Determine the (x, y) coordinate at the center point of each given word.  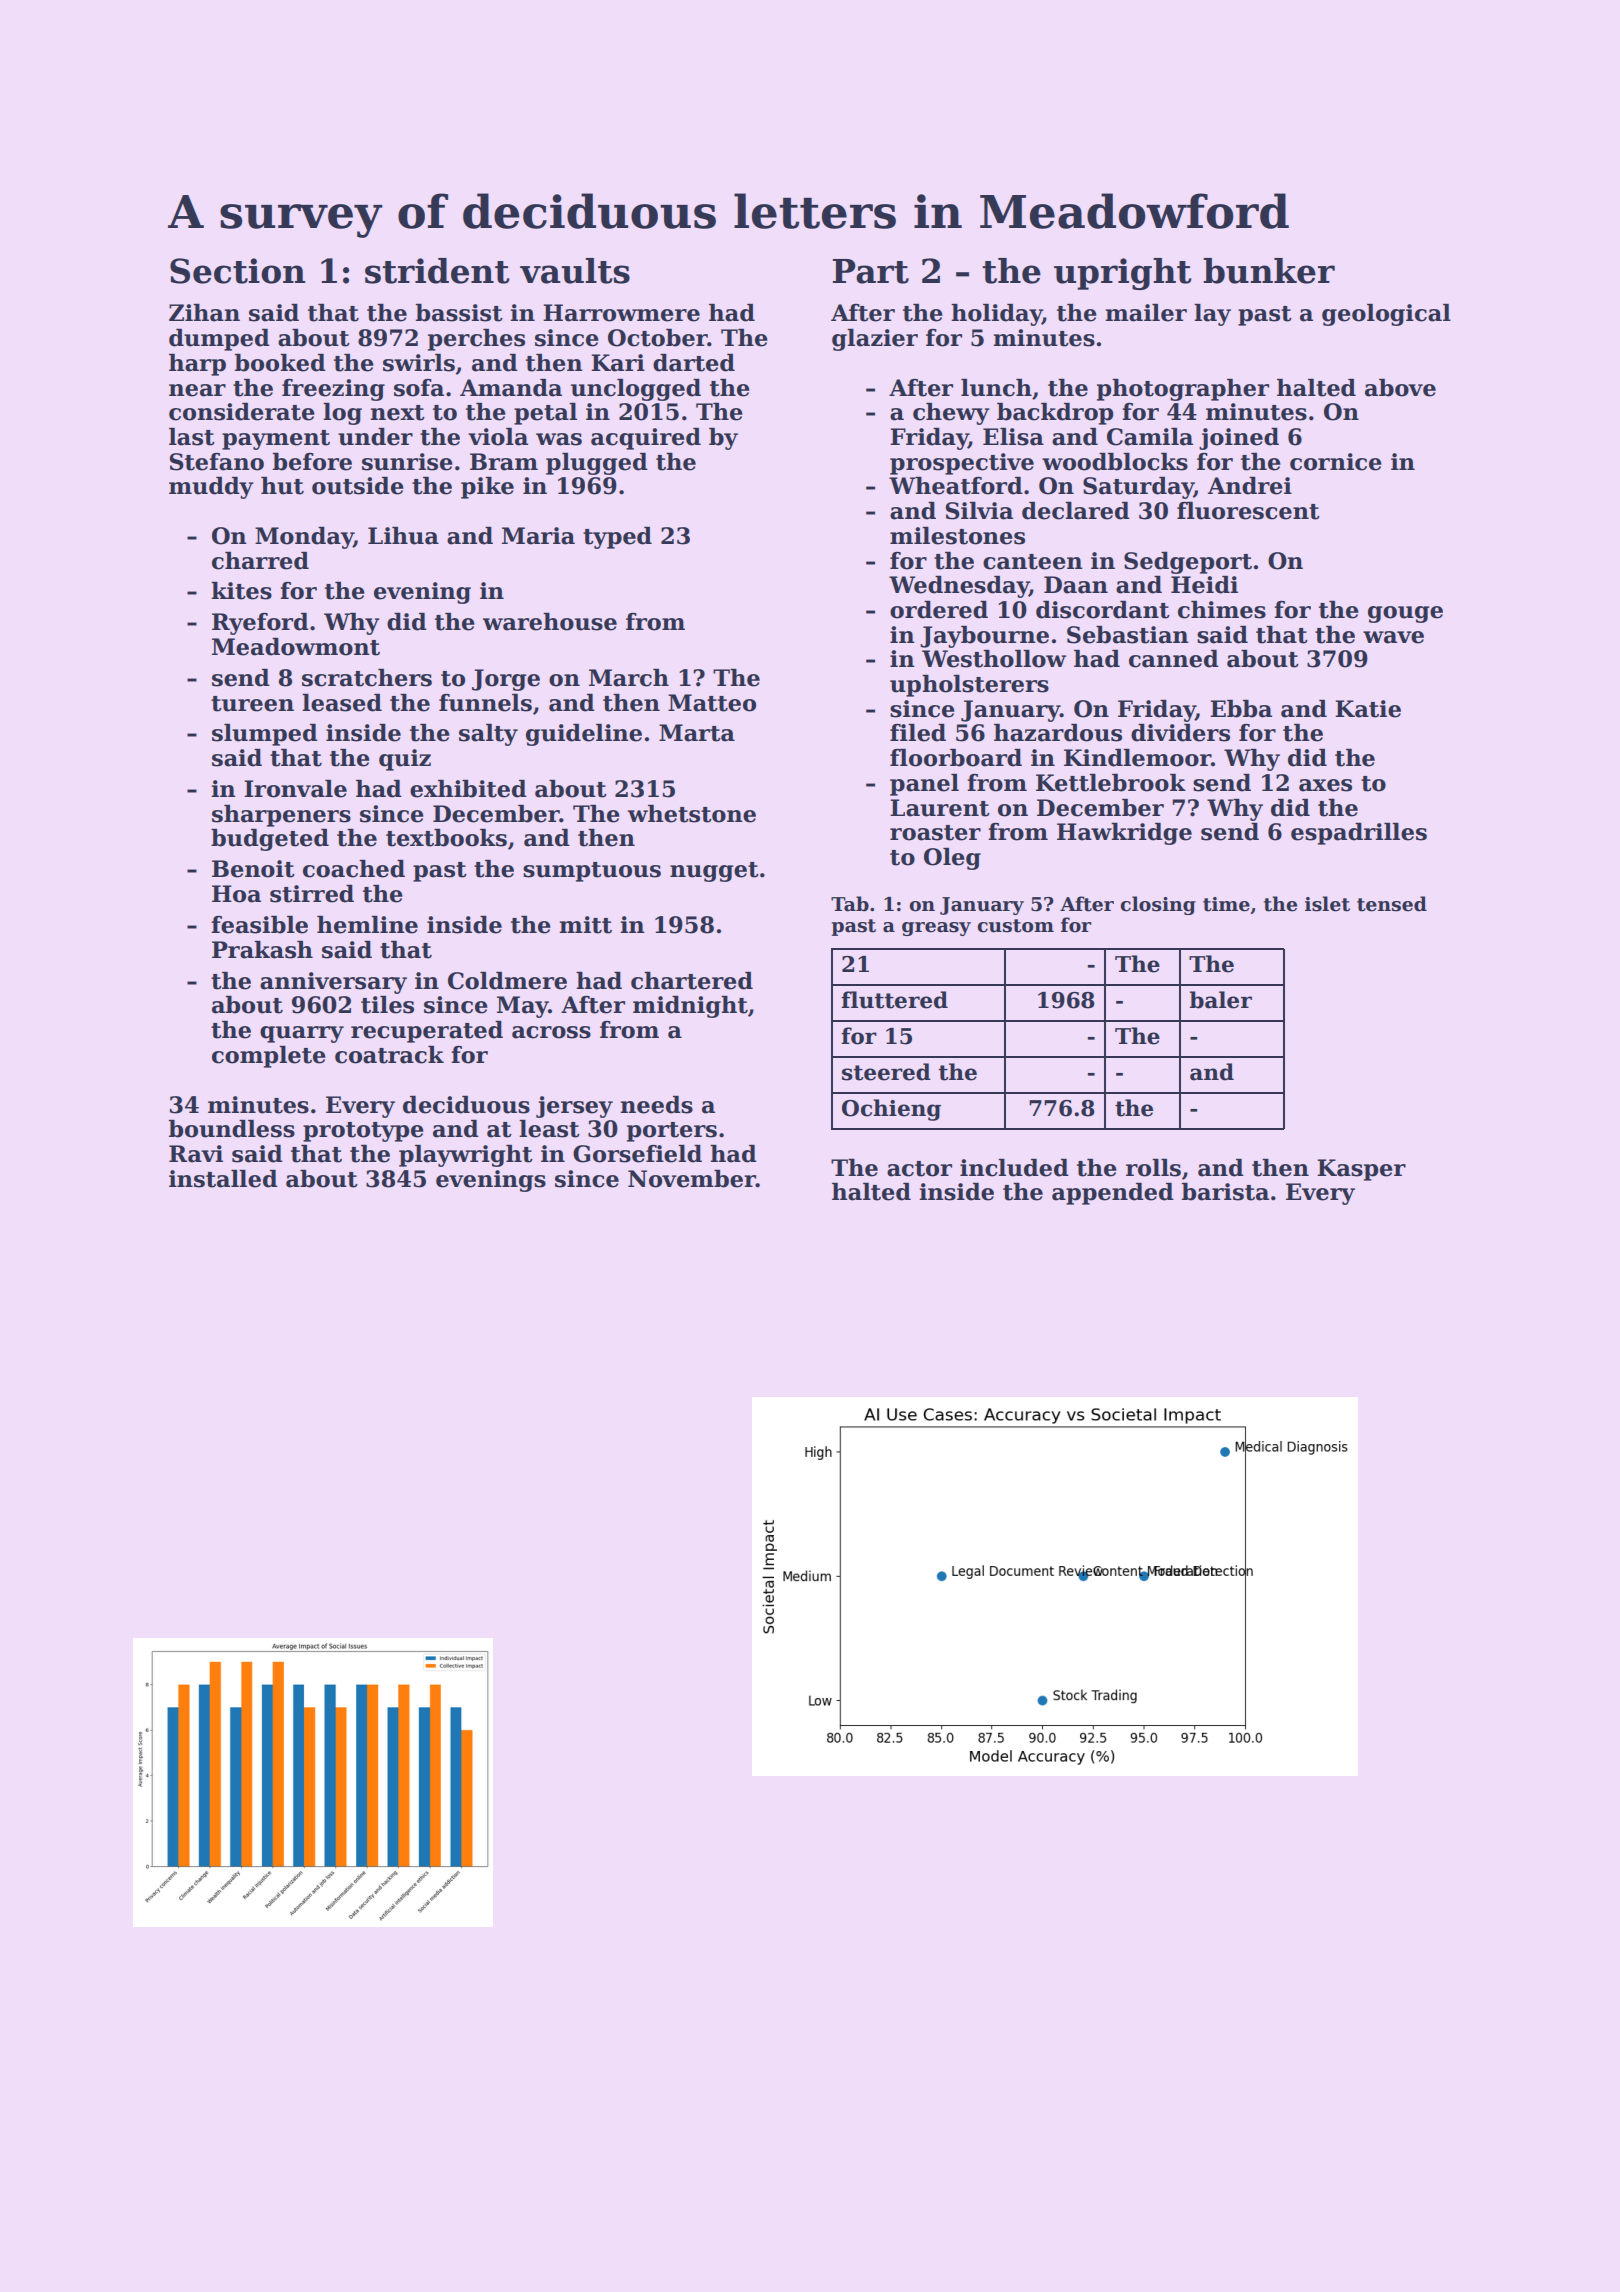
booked (280, 363)
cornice (1336, 462)
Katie (1368, 709)
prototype (363, 1132)
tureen (252, 704)
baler (1221, 1000)
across (551, 1032)
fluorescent (1248, 511)
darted (694, 363)
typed (617, 538)
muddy (211, 488)
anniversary (333, 983)
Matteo (712, 703)
